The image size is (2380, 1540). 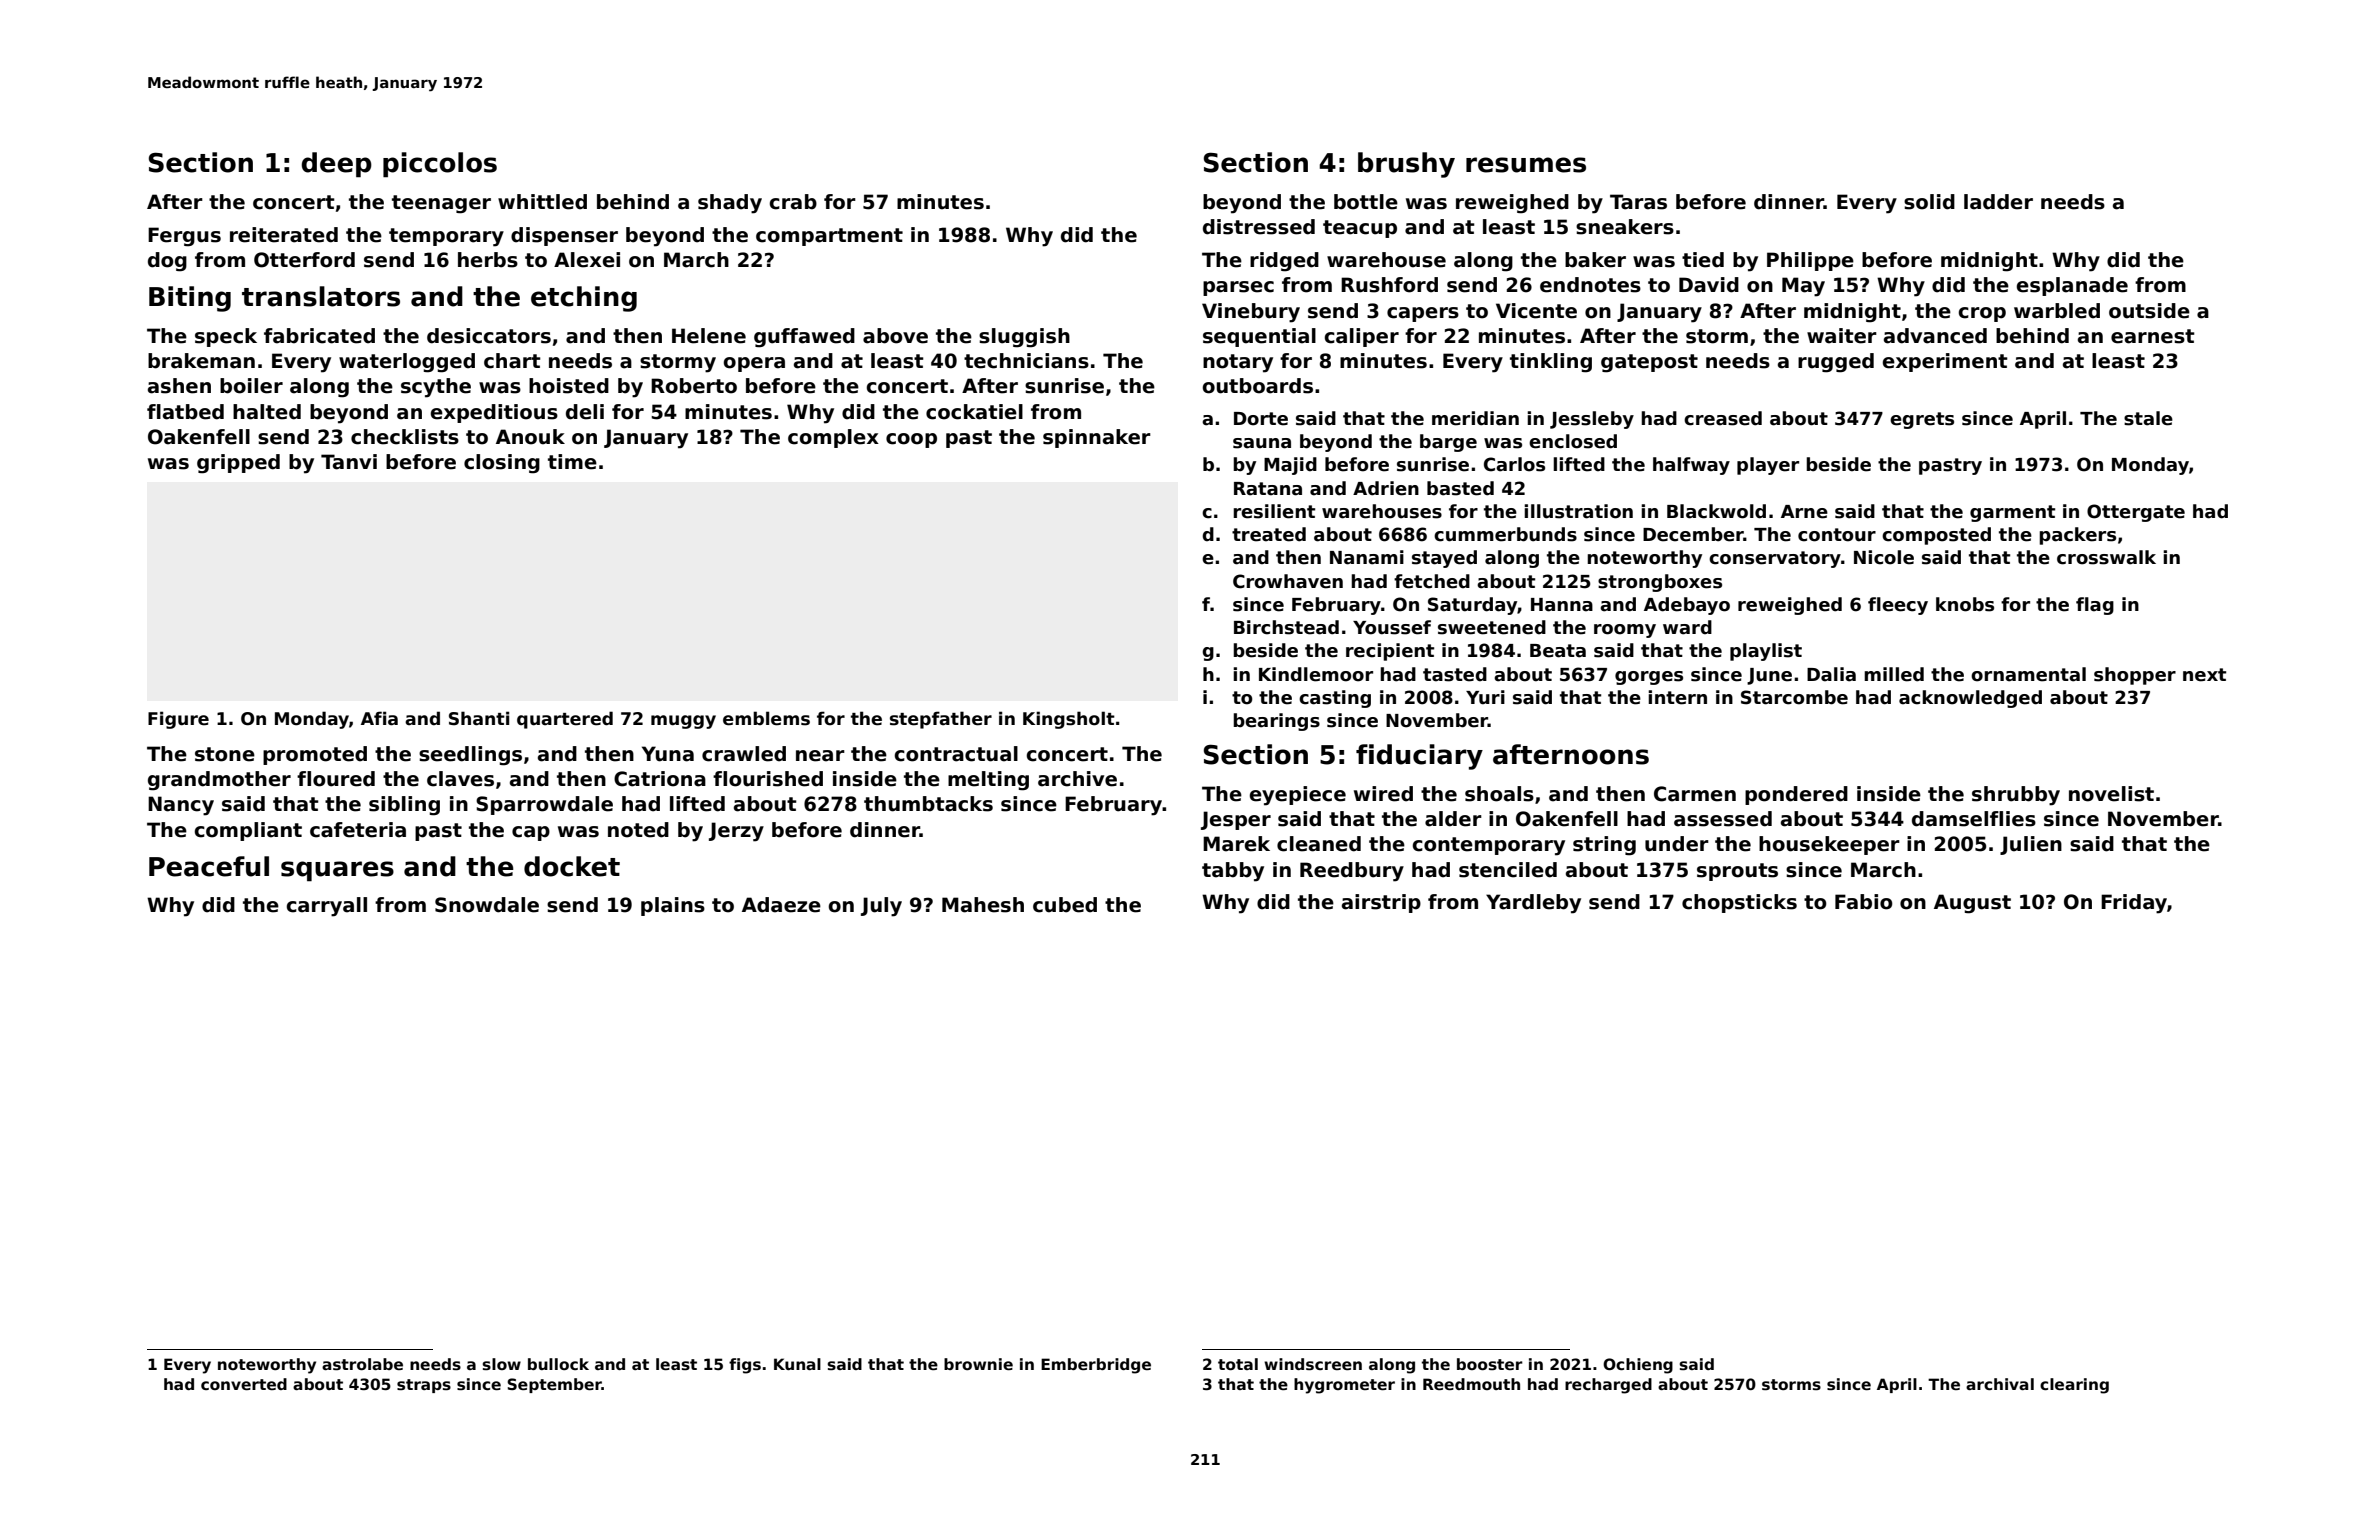 I want to click on above, so click(x=895, y=336).
